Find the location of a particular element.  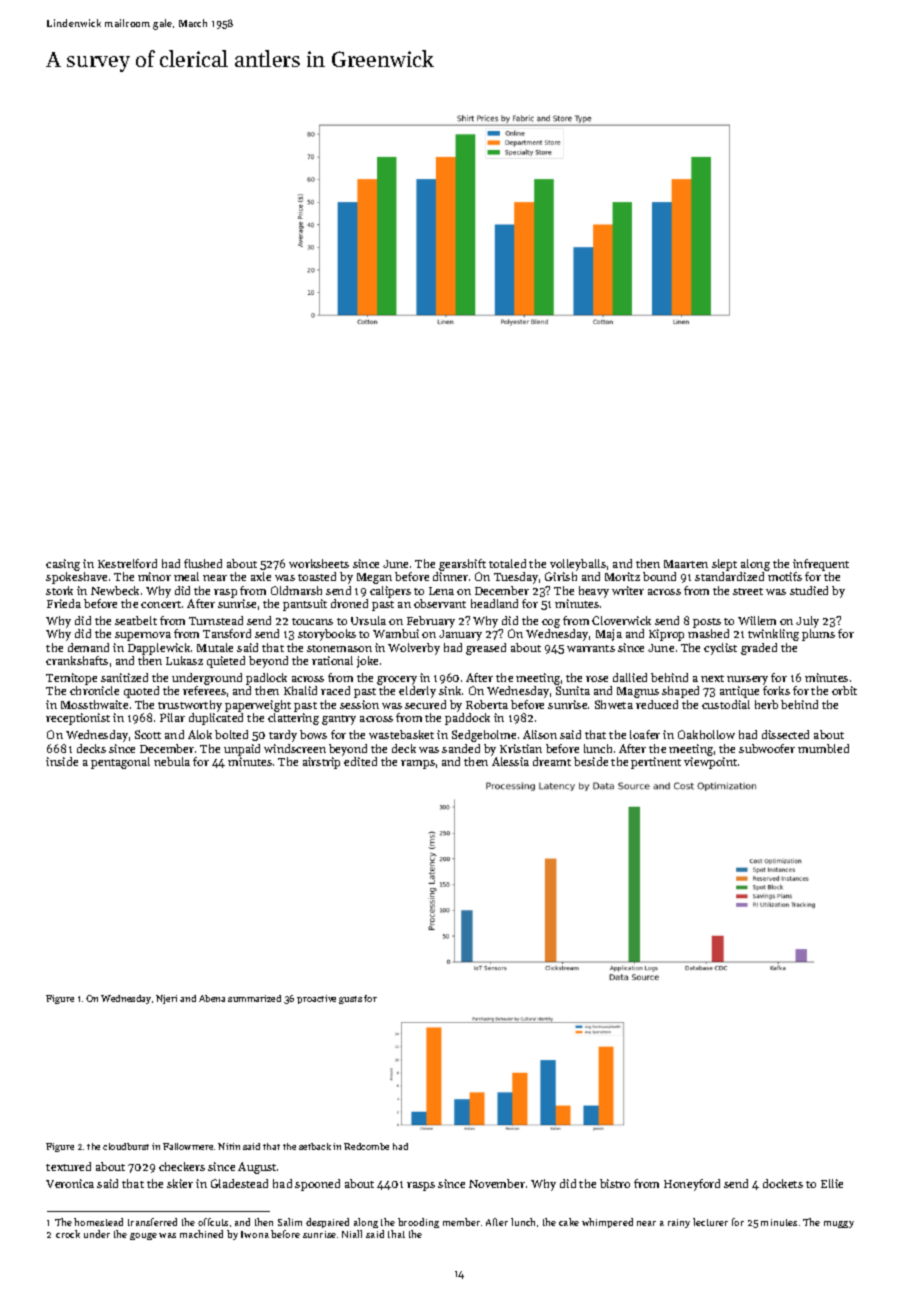

Njeri is located at coordinates (166, 999).
